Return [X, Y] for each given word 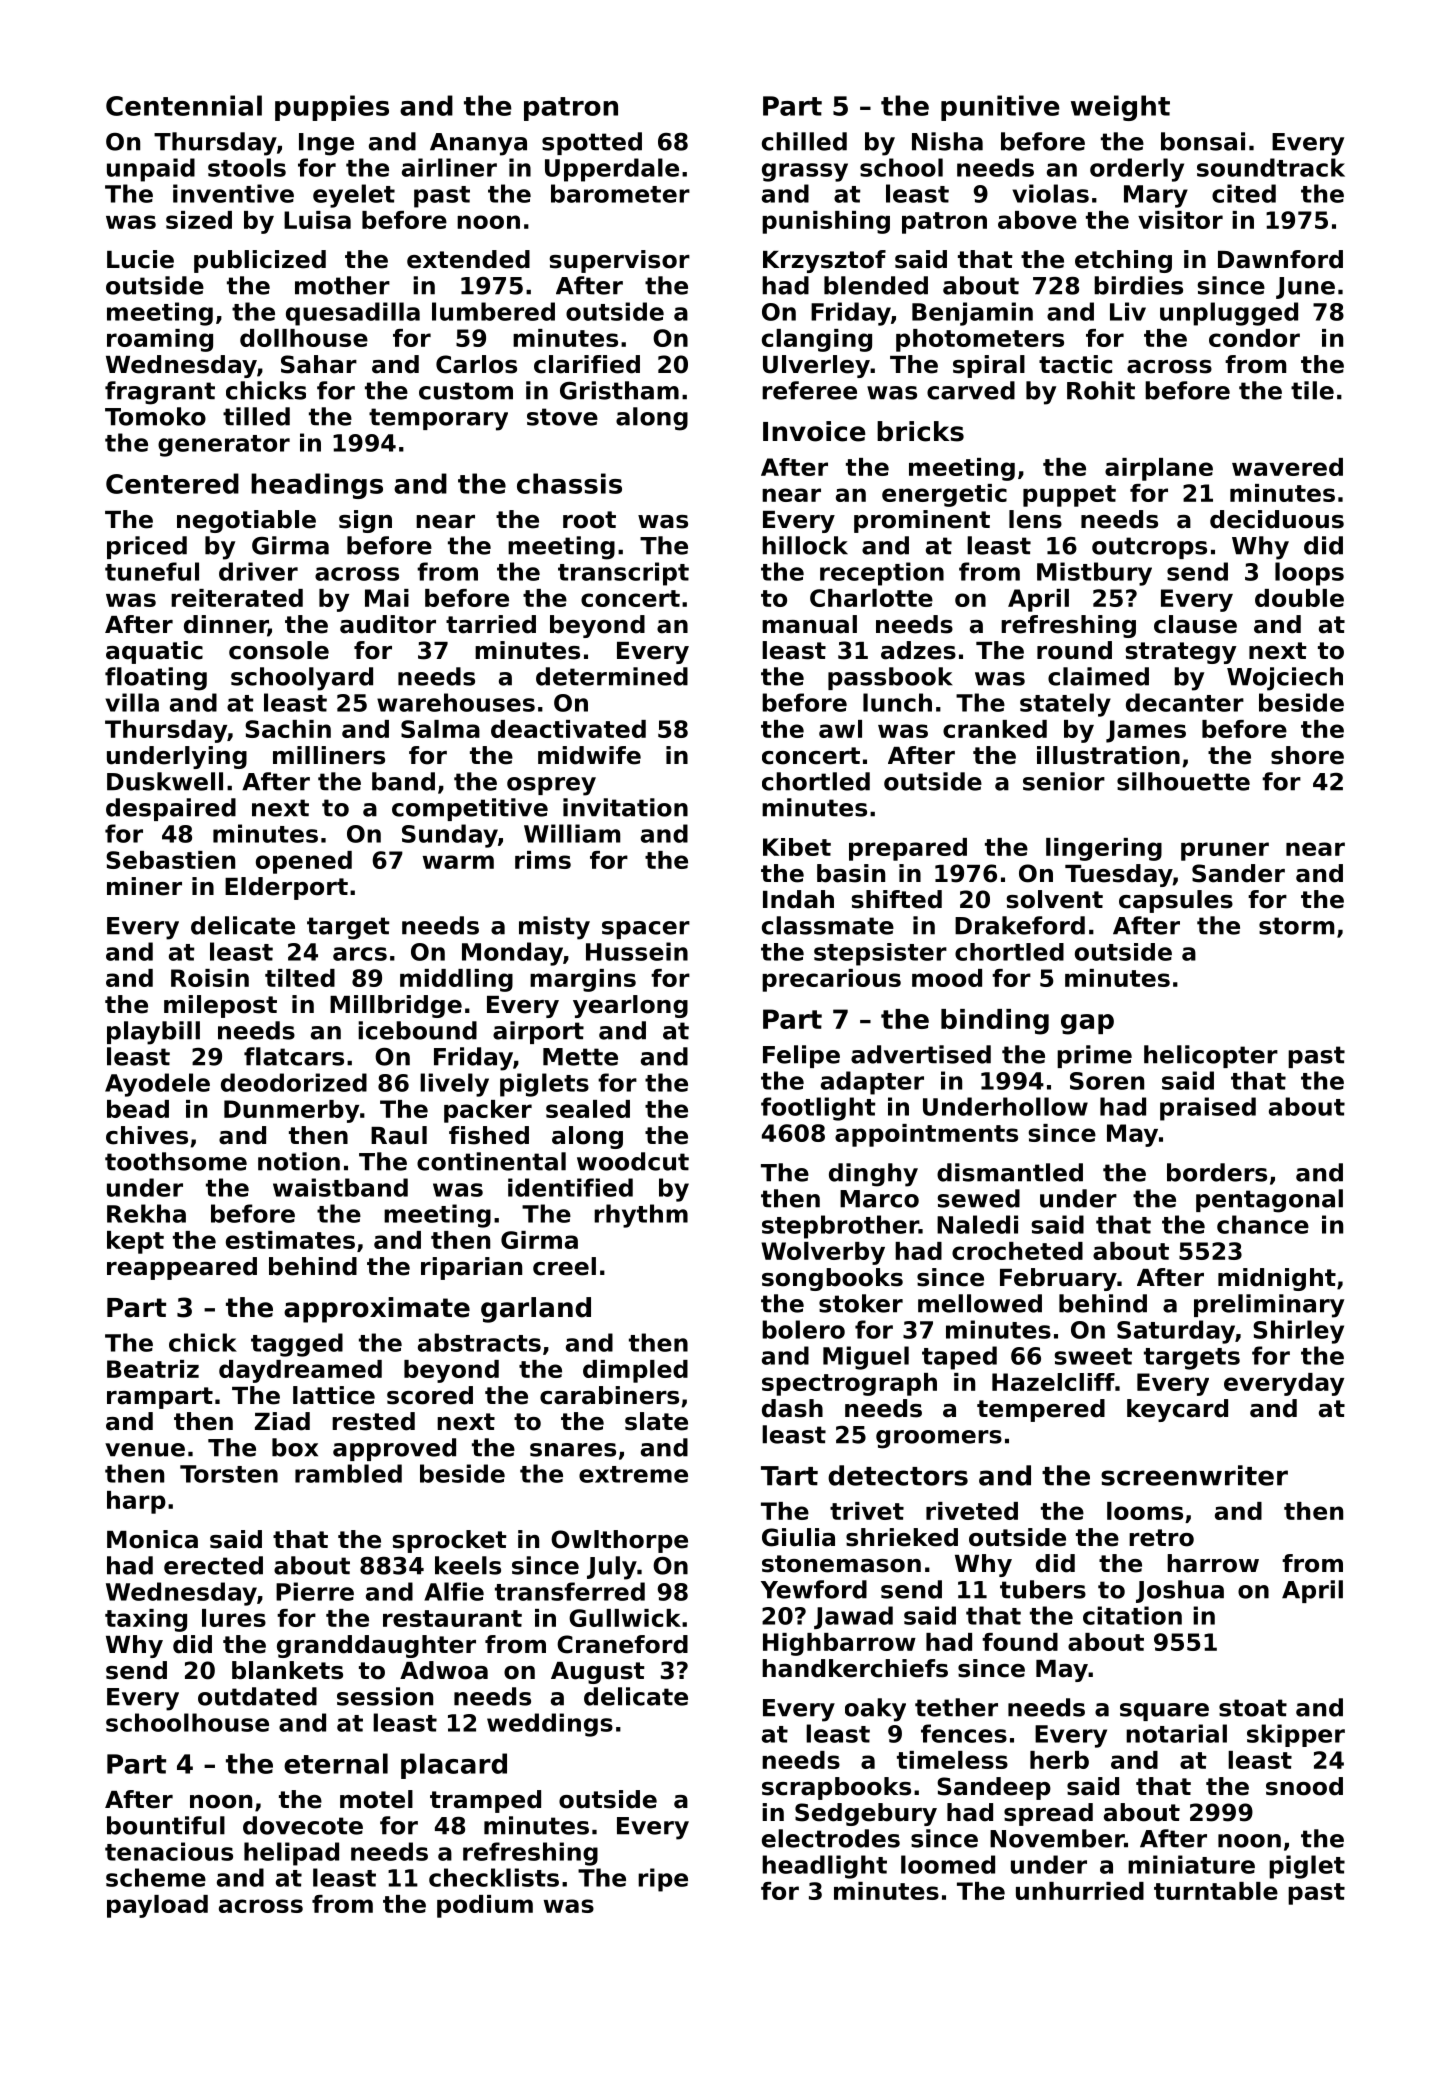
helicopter [1211, 1056]
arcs [360, 954]
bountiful [166, 1825]
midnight [1277, 1279]
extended [468, 259]
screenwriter [1194, 1475]
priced [147, 547]
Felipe [801, 1056]
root [589, 520]
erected [213, 1565]
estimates [290, 1240]
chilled [804, 141]
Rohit [1101, 390]
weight [1120, 108]
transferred [570, 1591]
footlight [818, 1109]
